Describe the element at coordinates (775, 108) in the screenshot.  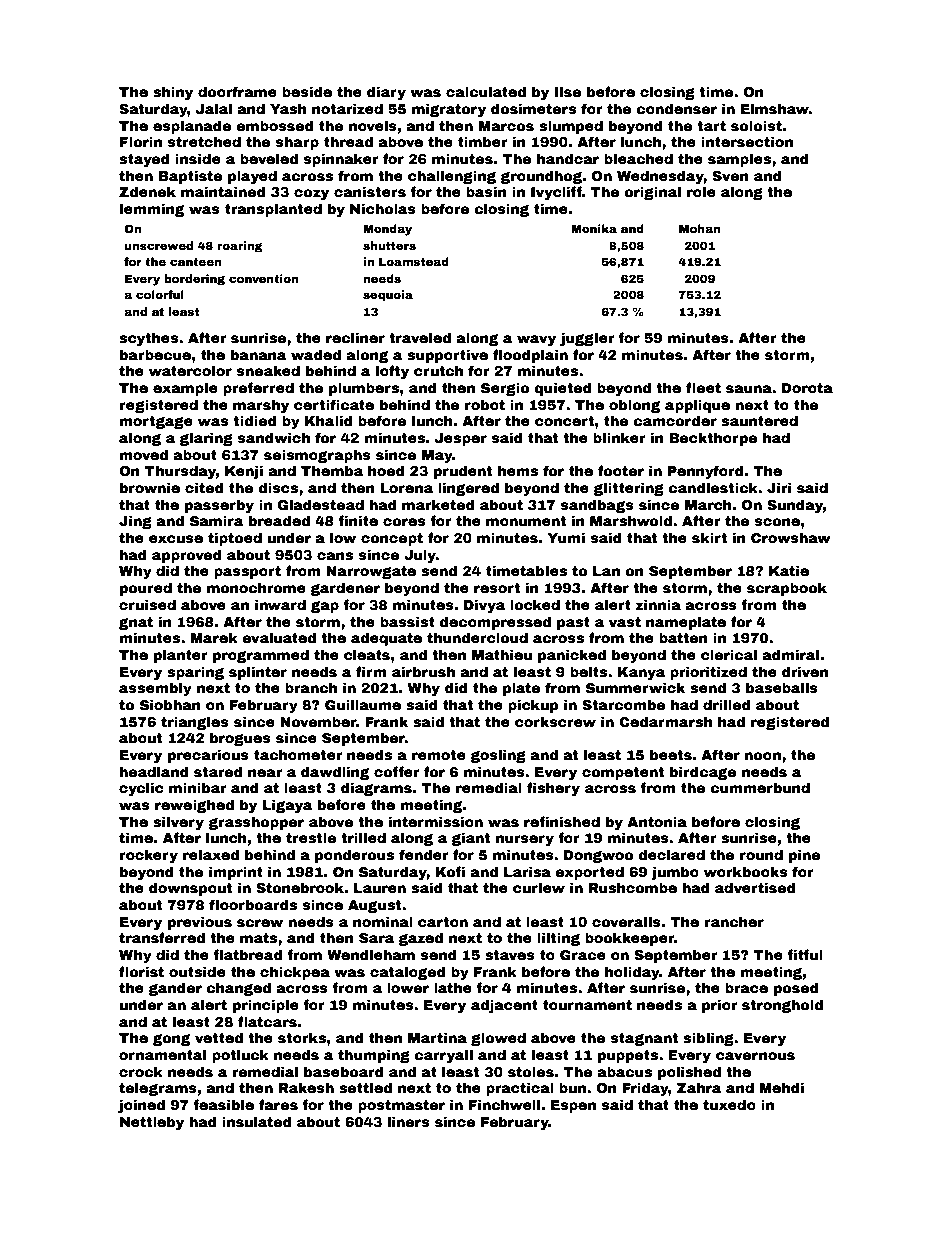
I see `Elmshaw` at that location.
